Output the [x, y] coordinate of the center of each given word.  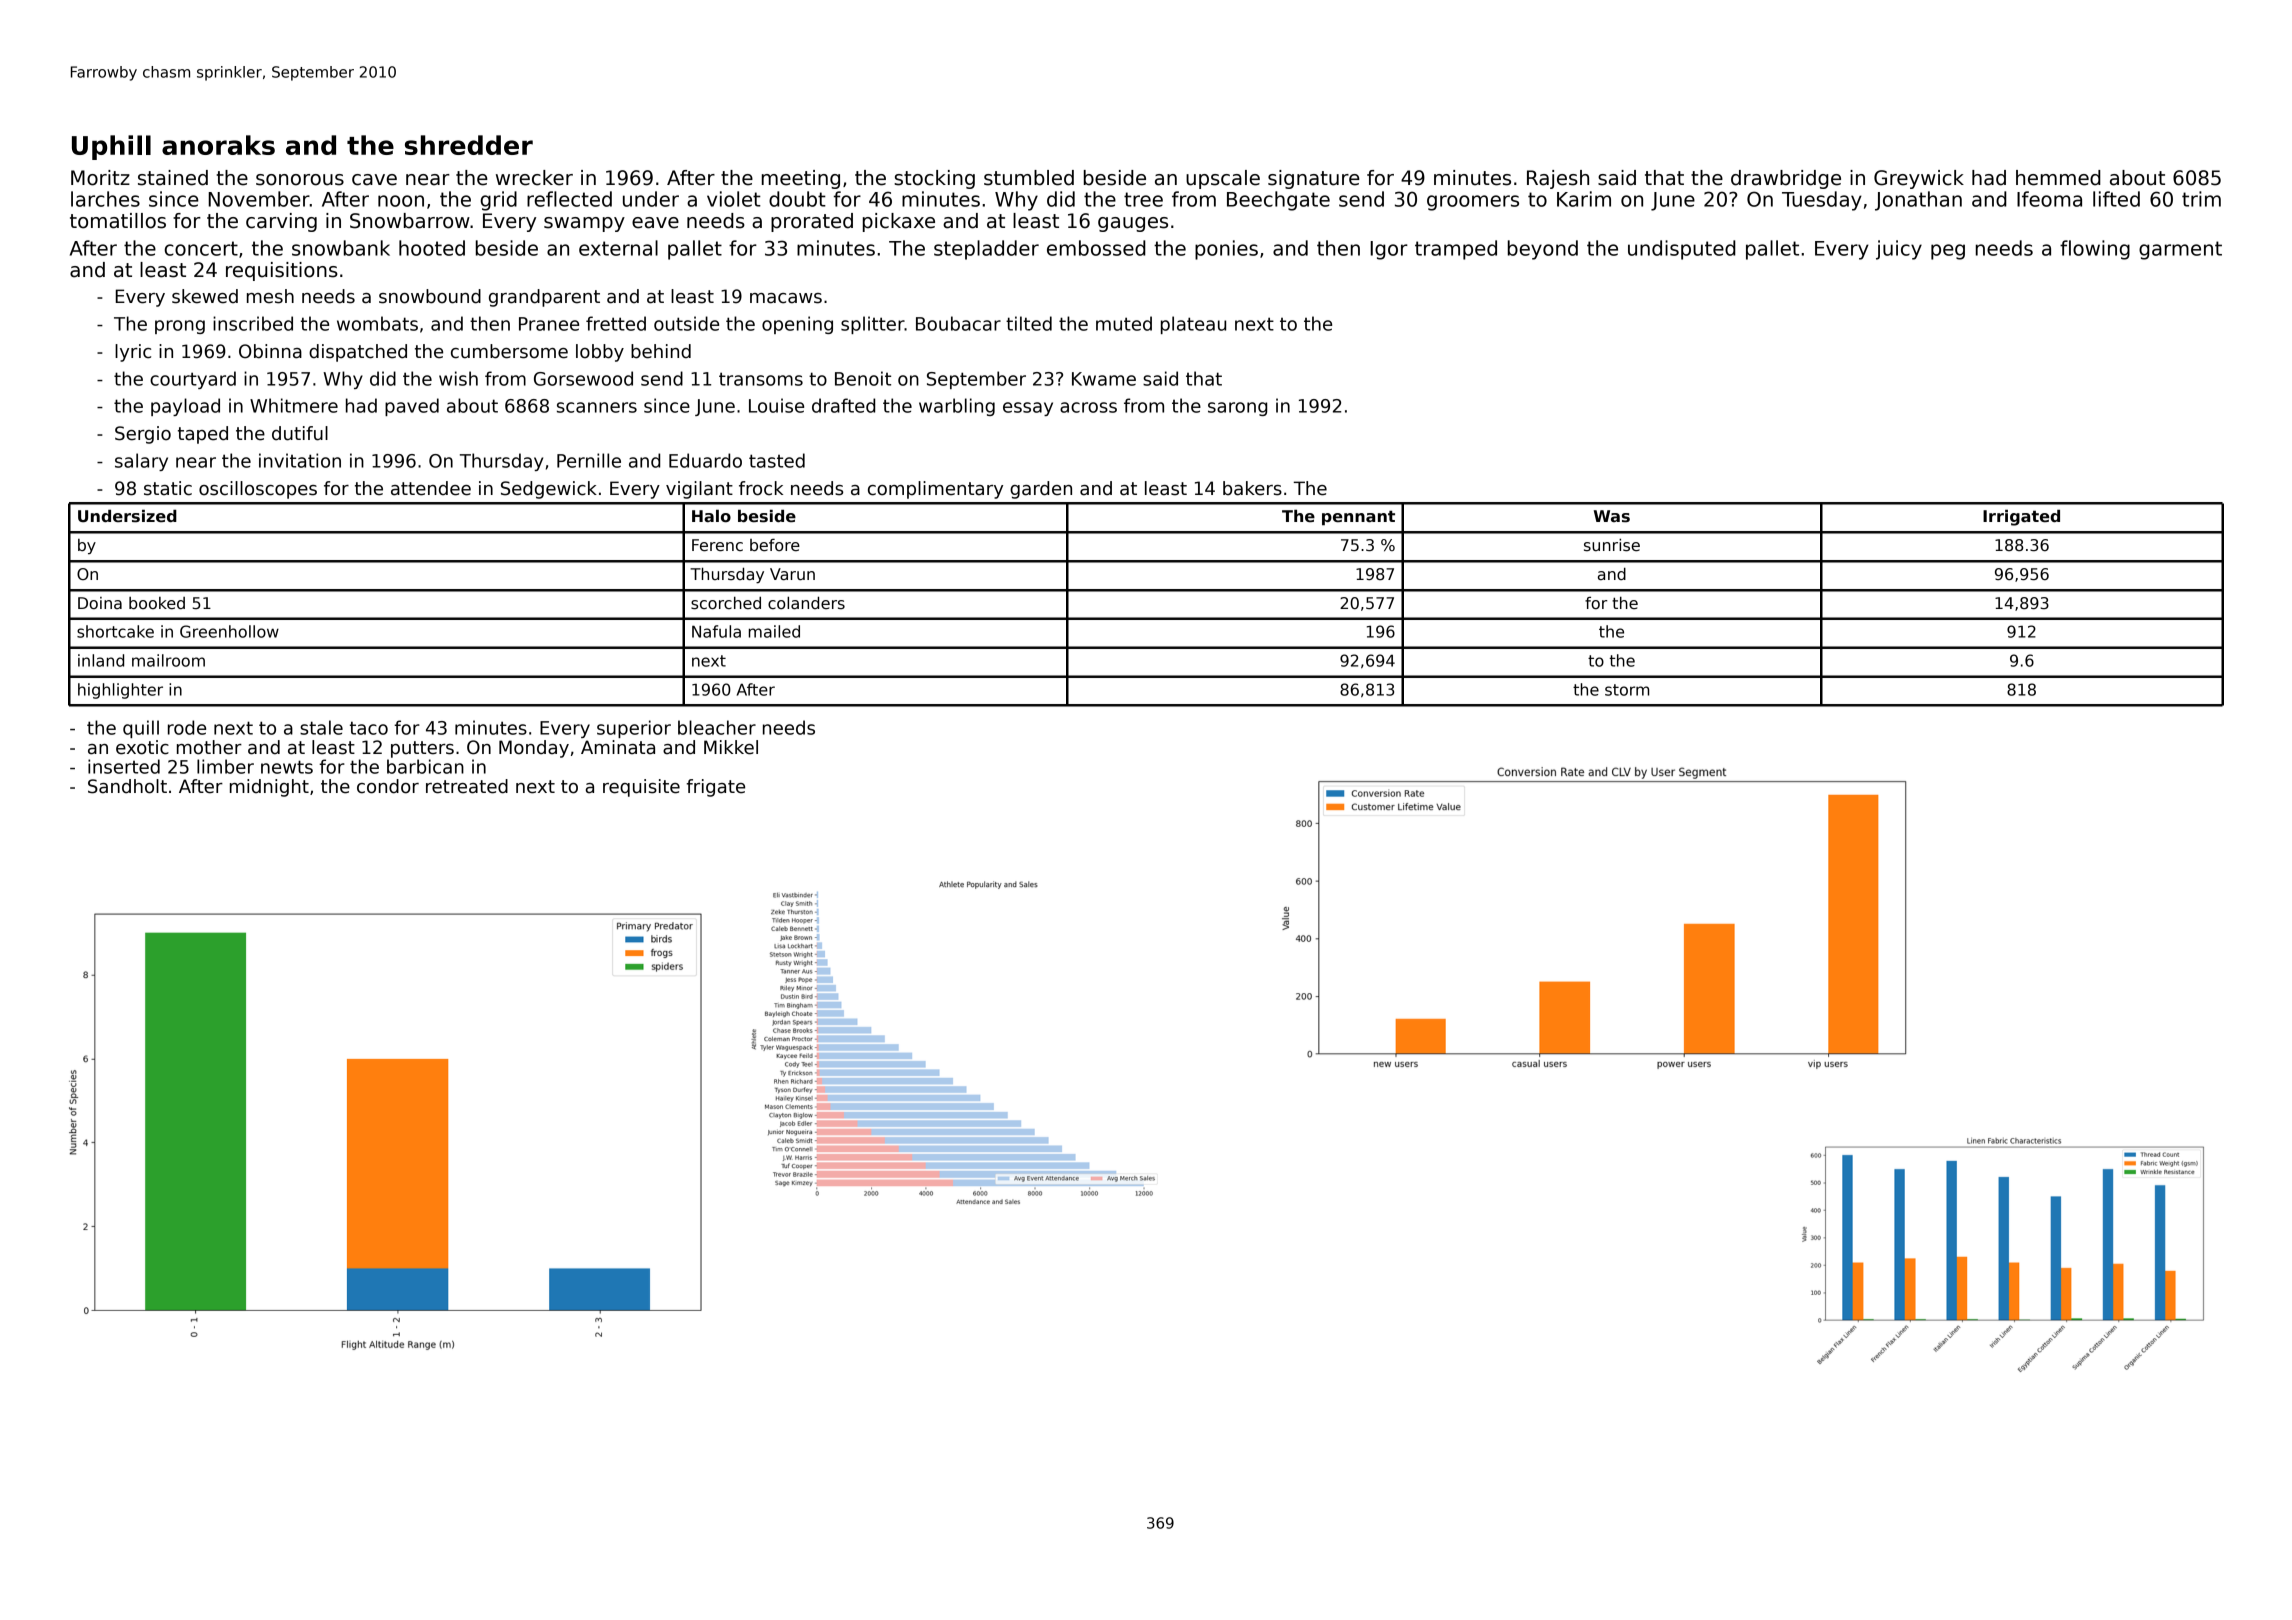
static [168, 488]
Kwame [1104, 379]
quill [141, 729]
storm [1627, 690]
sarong [1237, 409]
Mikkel [731, 747]
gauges [1133, 224]
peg [1948, 252]
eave [655, 223]
